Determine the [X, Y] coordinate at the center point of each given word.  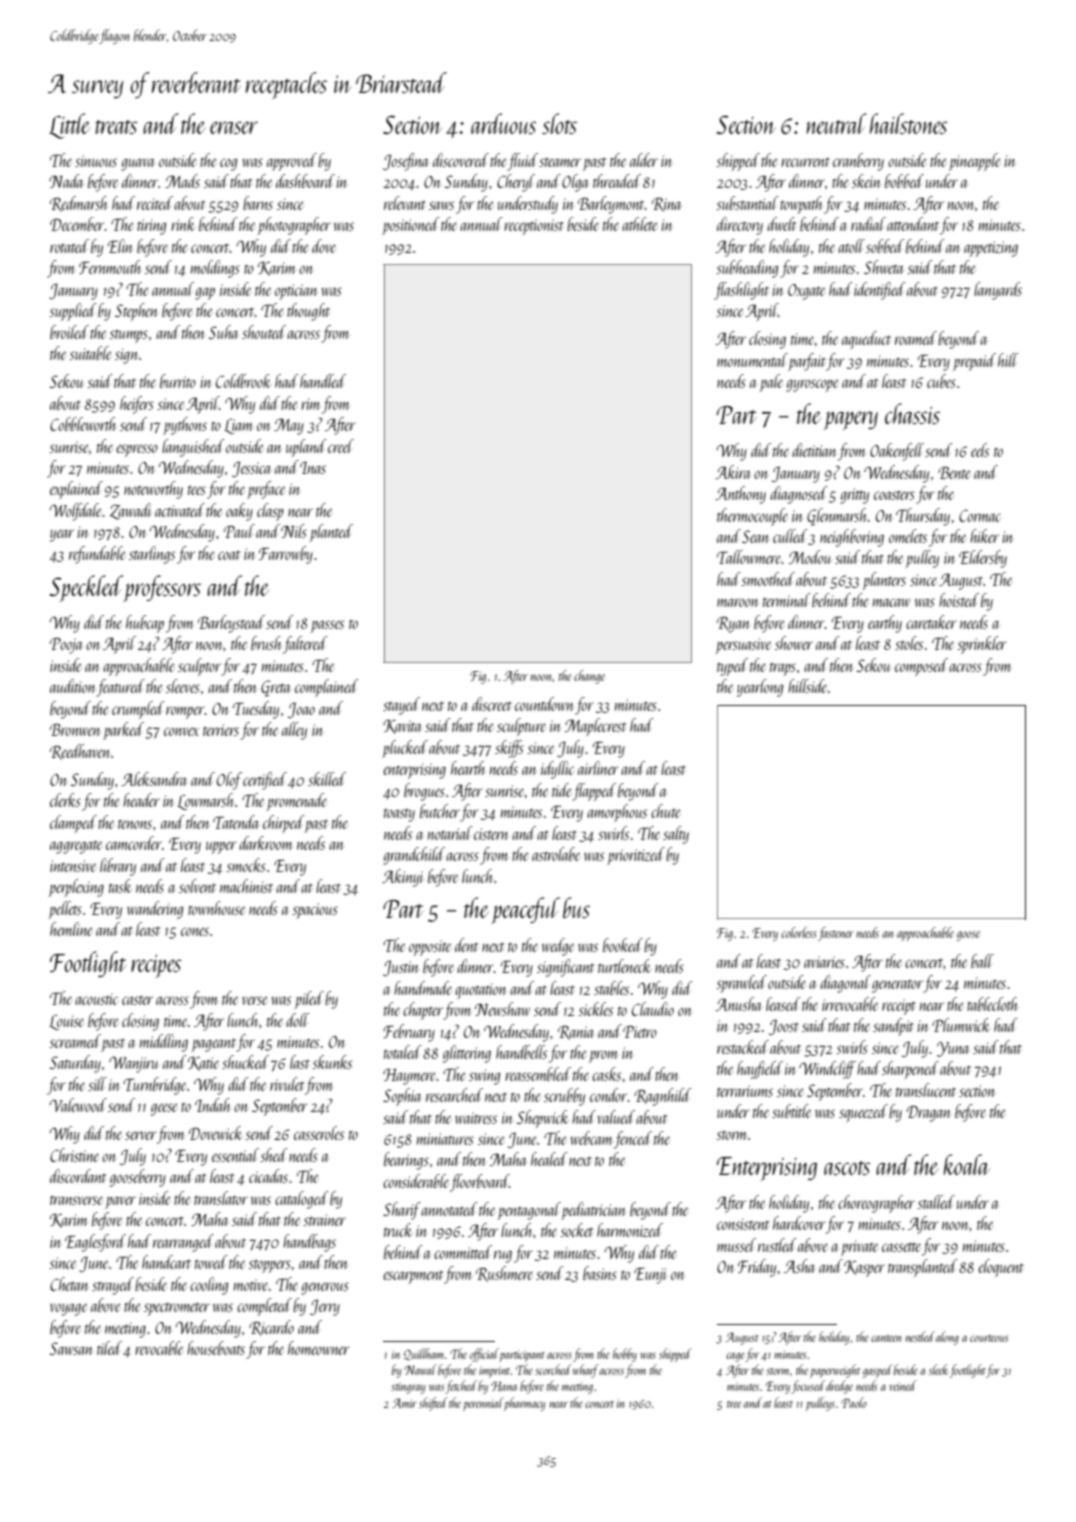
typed [732, 667]
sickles [595, 1009]
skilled [327, 779]
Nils [294, 531]
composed [921, 667]
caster [137, 1000]
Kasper [864, 1269]
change [589, 677]
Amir [404, 1403]
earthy [885, 624]
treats [116, 127]
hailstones [908, 123]
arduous [503, 123]
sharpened [910, 1070]
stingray [408, 1388]
